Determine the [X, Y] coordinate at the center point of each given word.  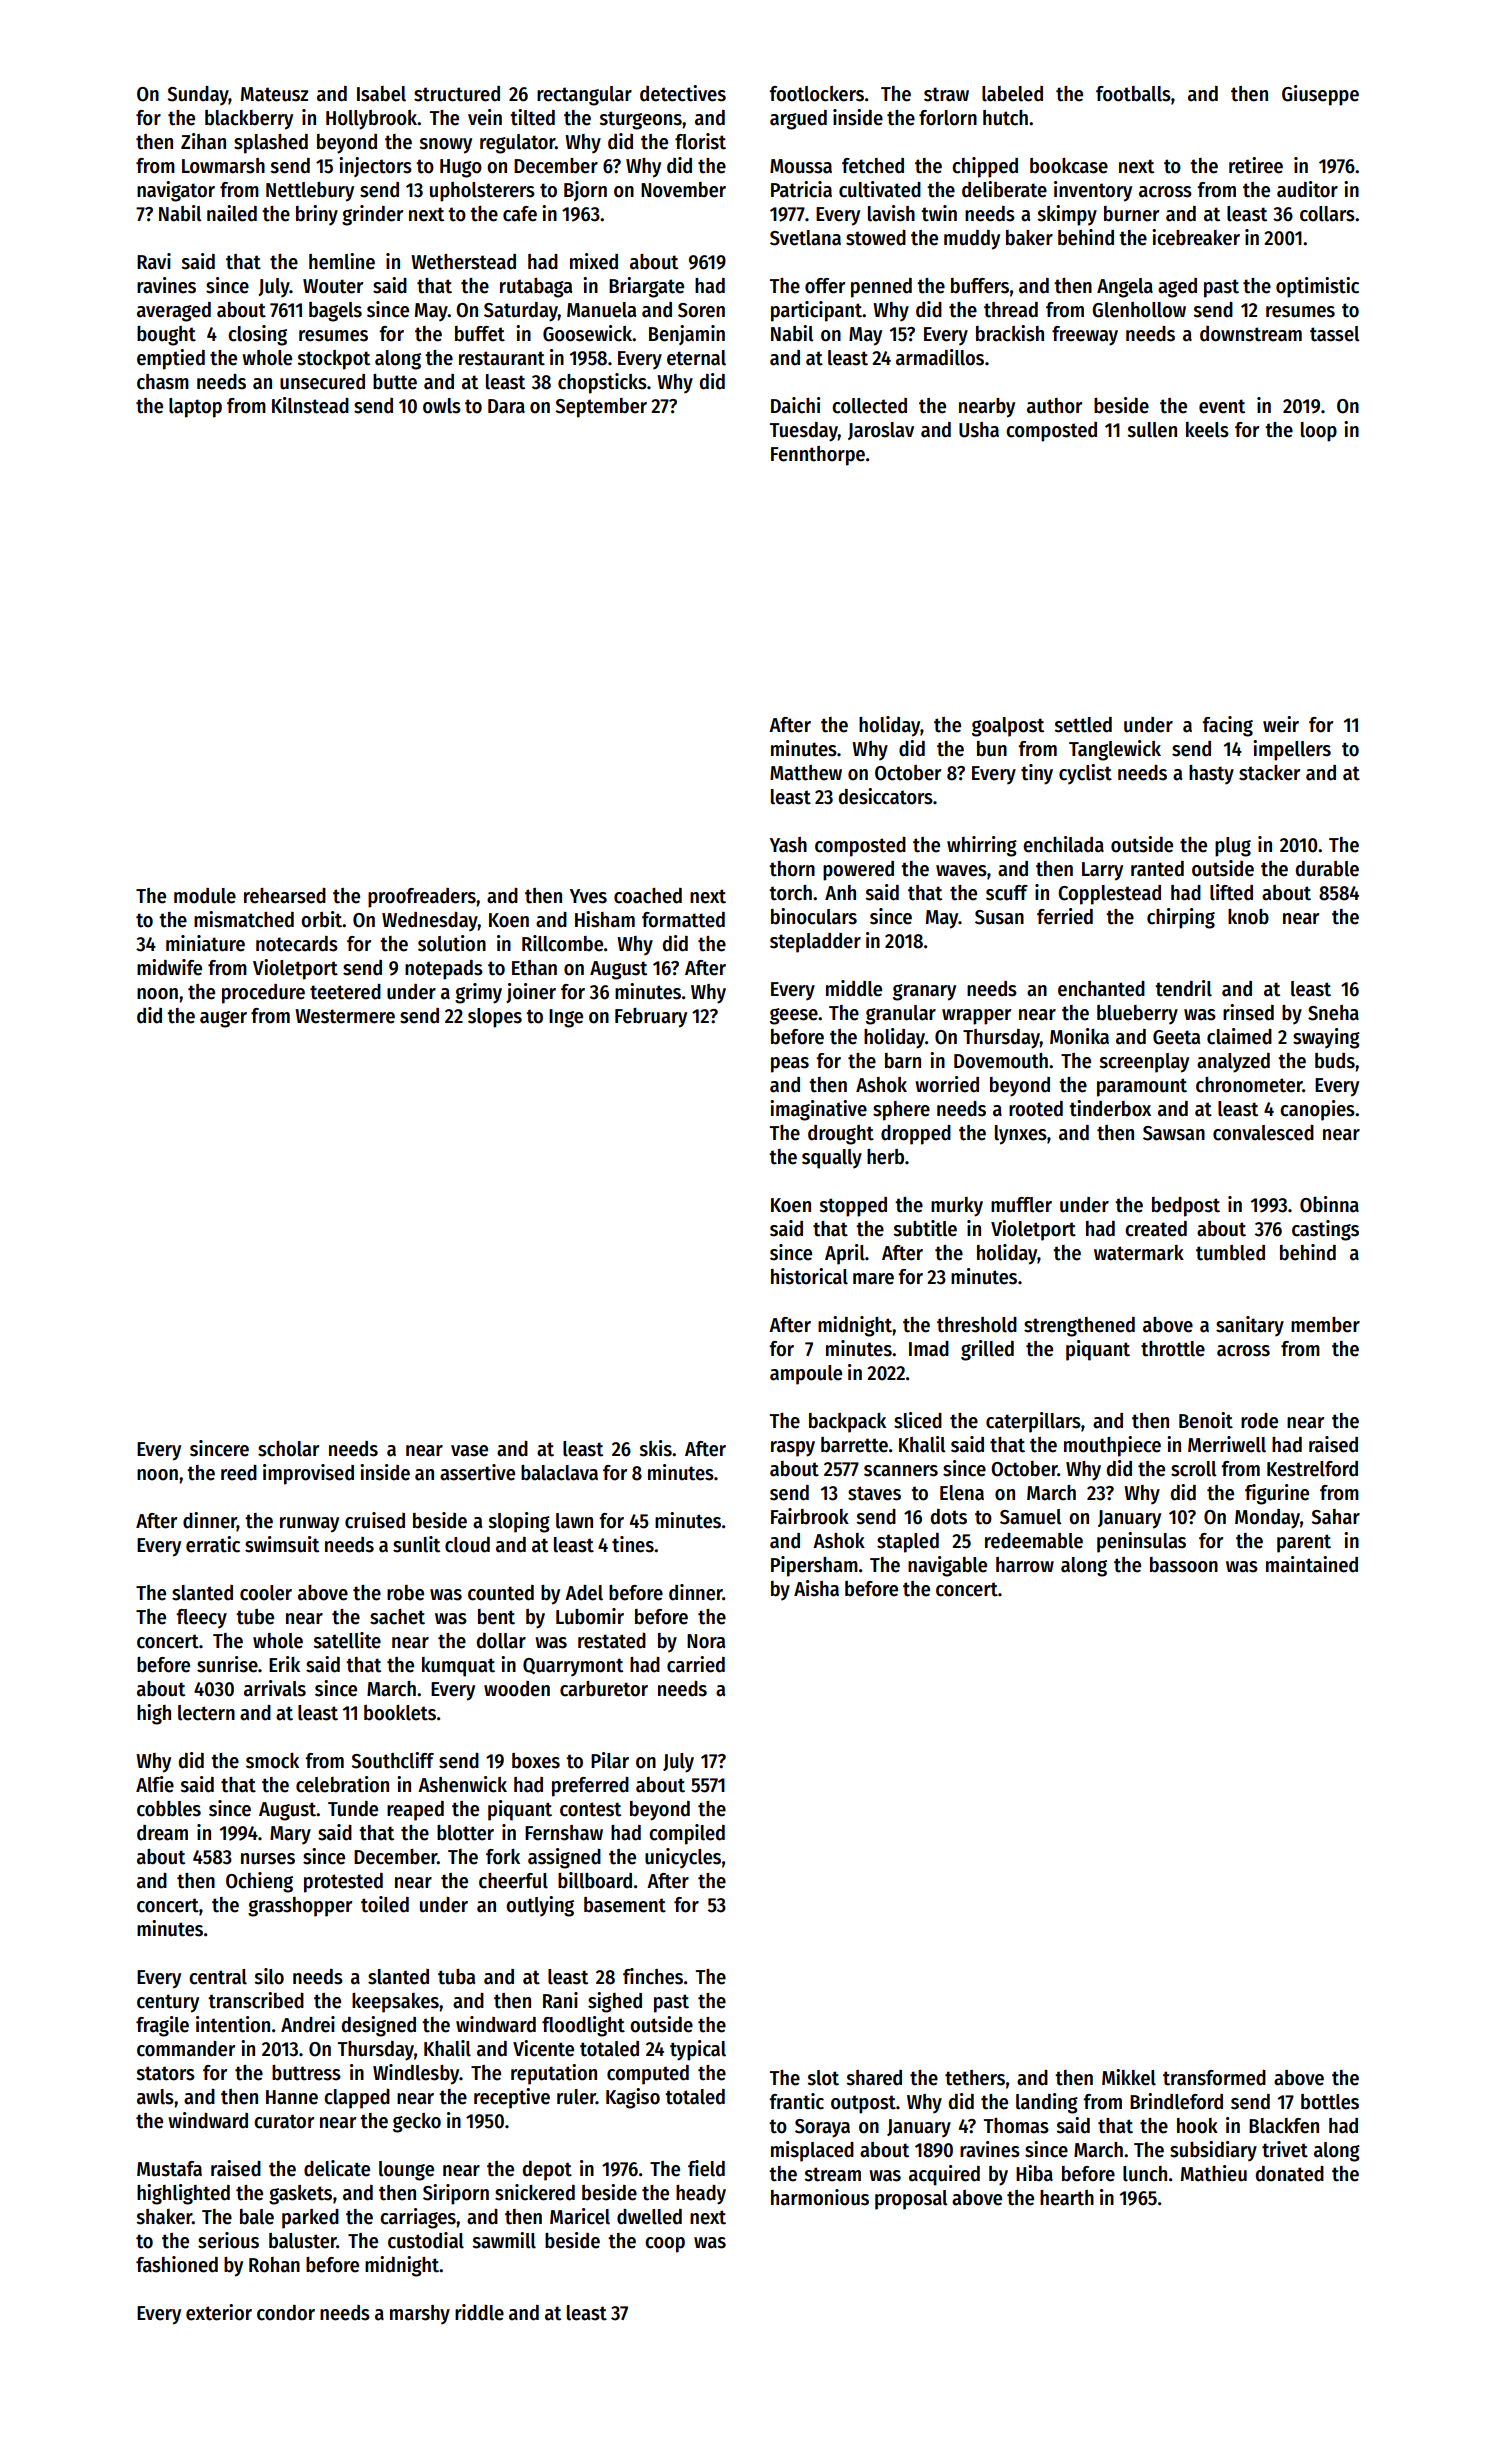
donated [1289, 2174]
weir [1281, 724]
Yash [788, 845]
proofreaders [422, 898]
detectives [683, 93]
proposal [911, 2200]
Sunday [198, 96]
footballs [1133, 94]
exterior [219, 2312]
